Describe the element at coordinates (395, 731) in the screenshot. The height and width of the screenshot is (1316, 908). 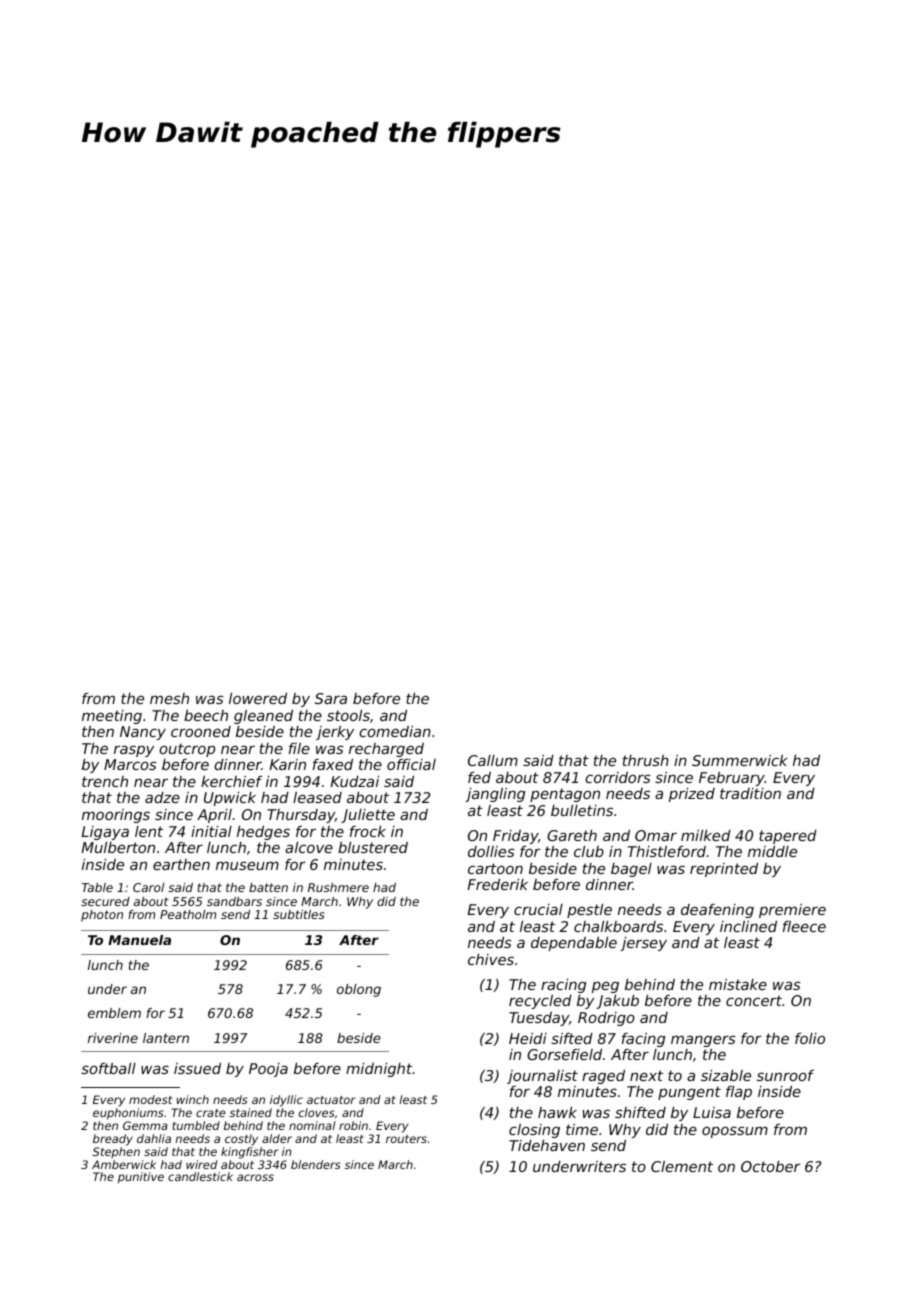
I see `comedian` at that location.
